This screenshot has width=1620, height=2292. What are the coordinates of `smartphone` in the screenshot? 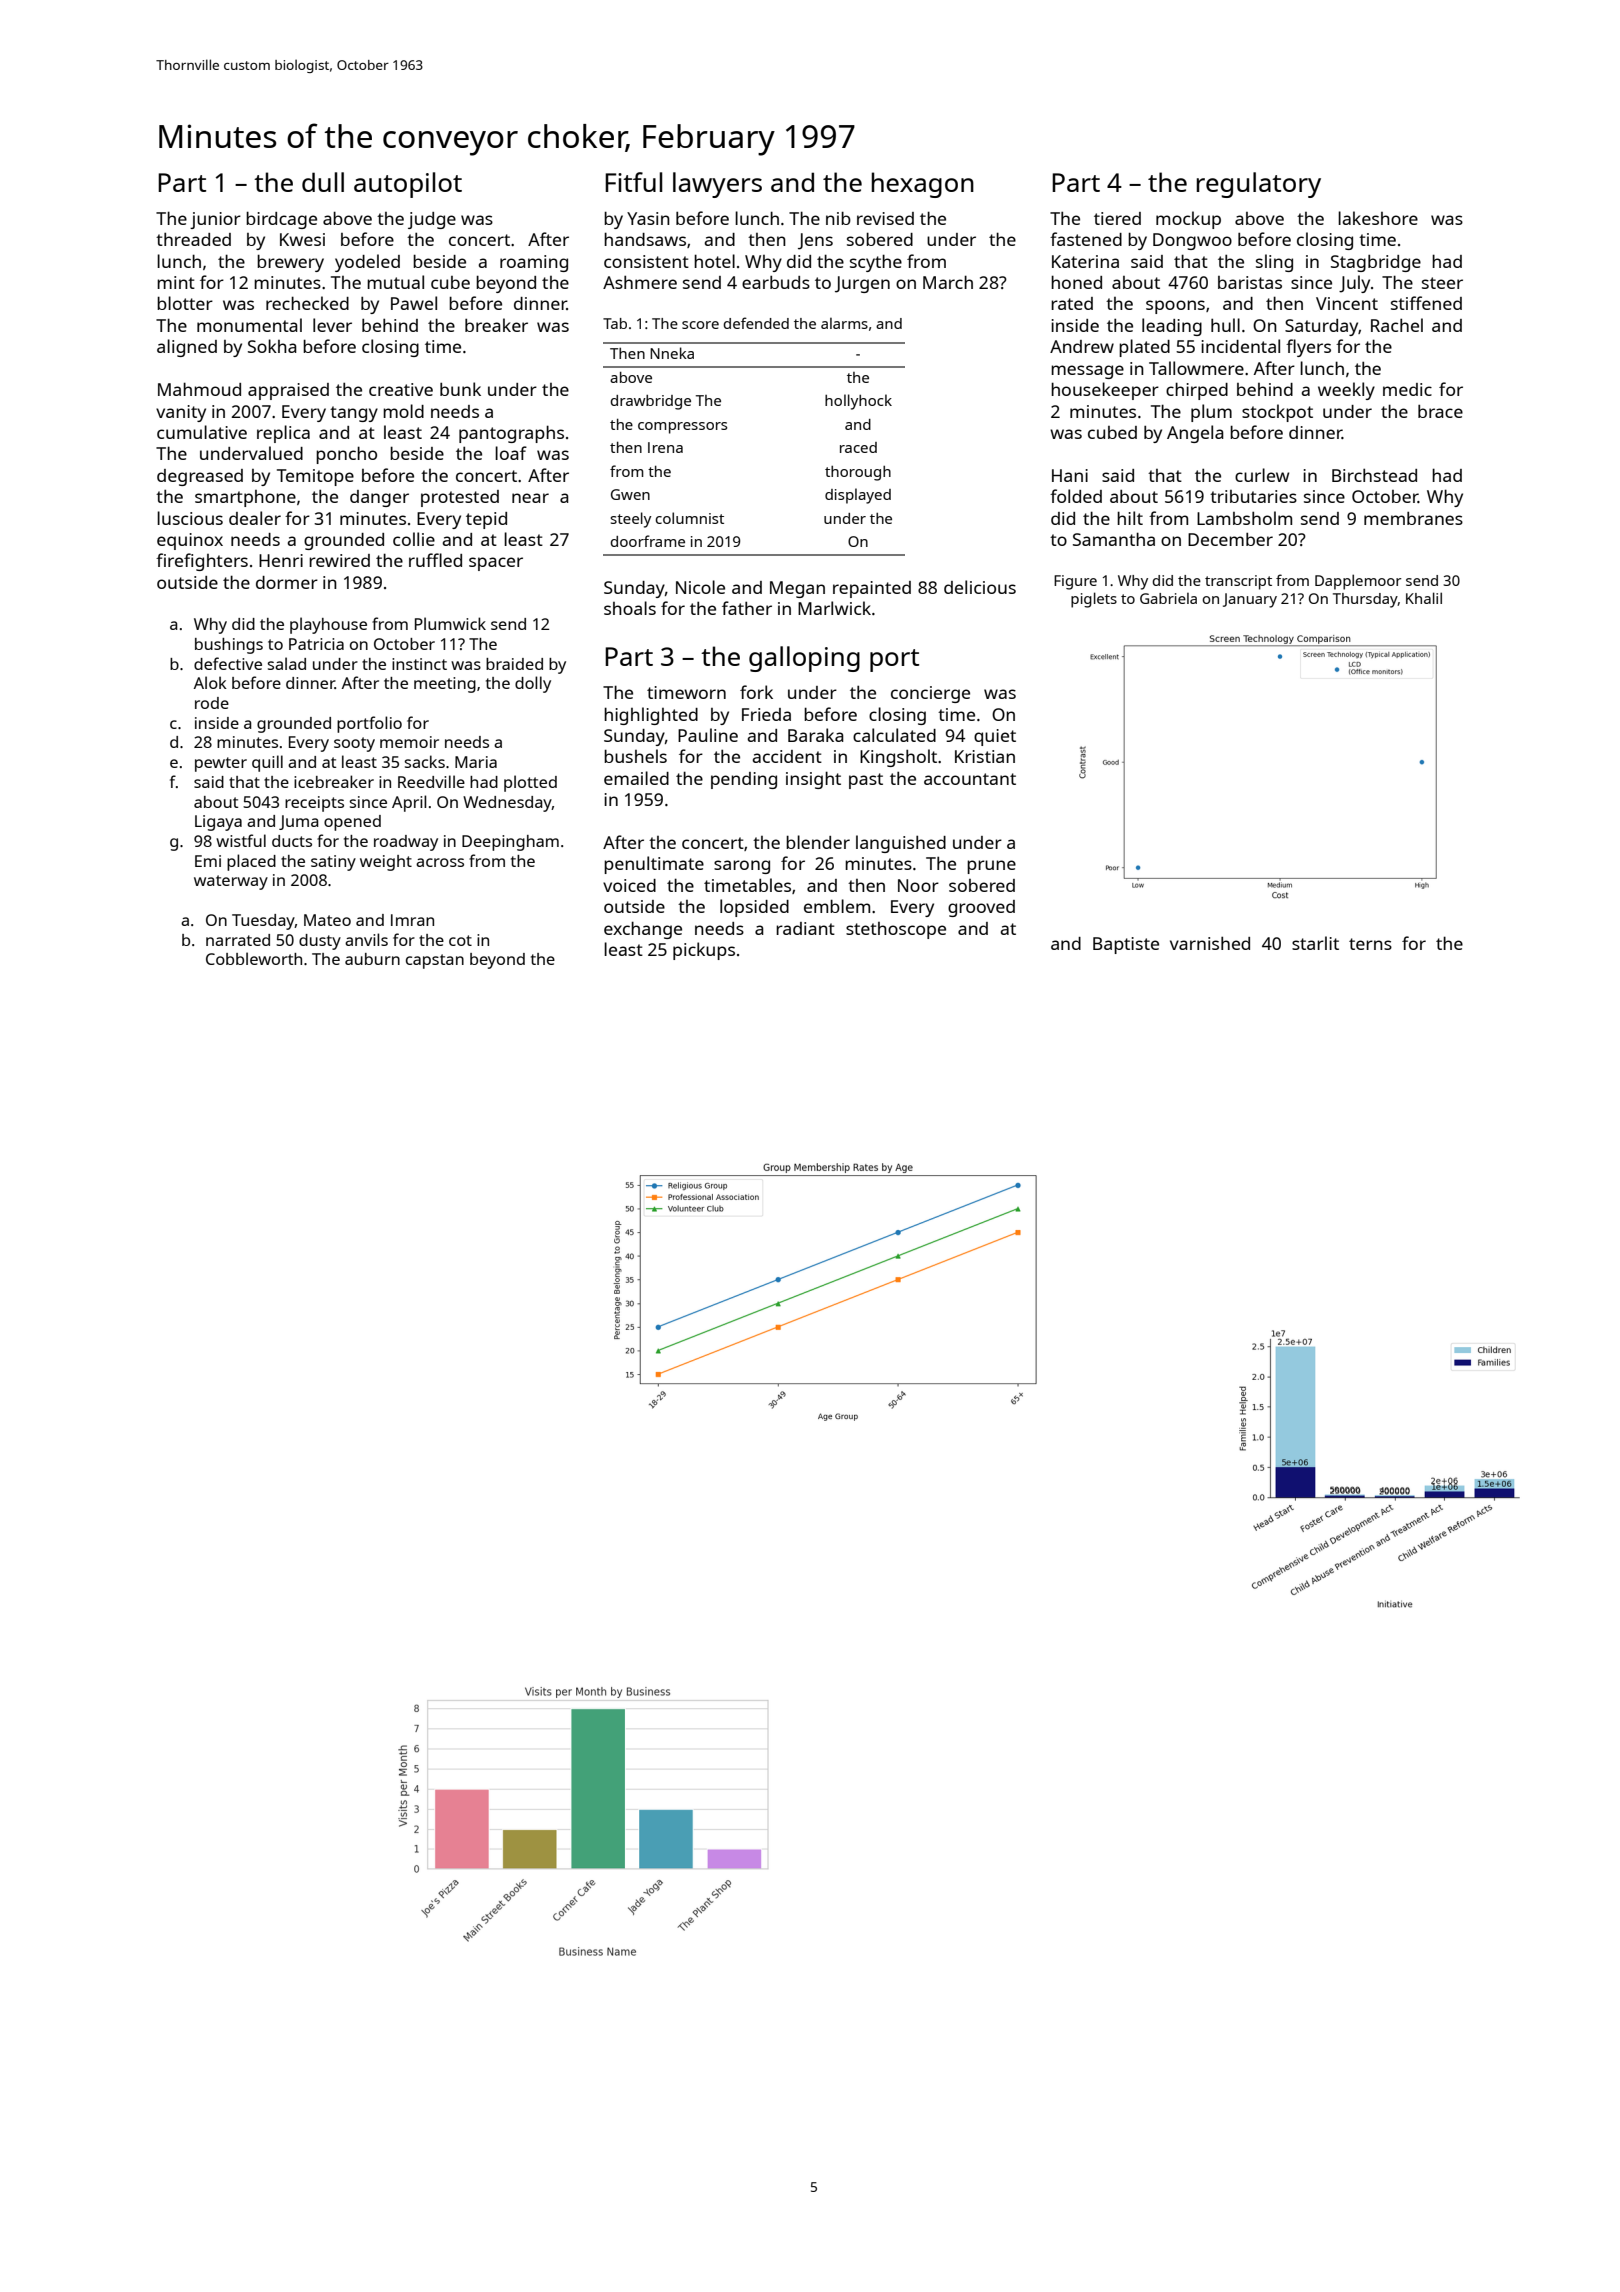 It's located at (245, 498).
